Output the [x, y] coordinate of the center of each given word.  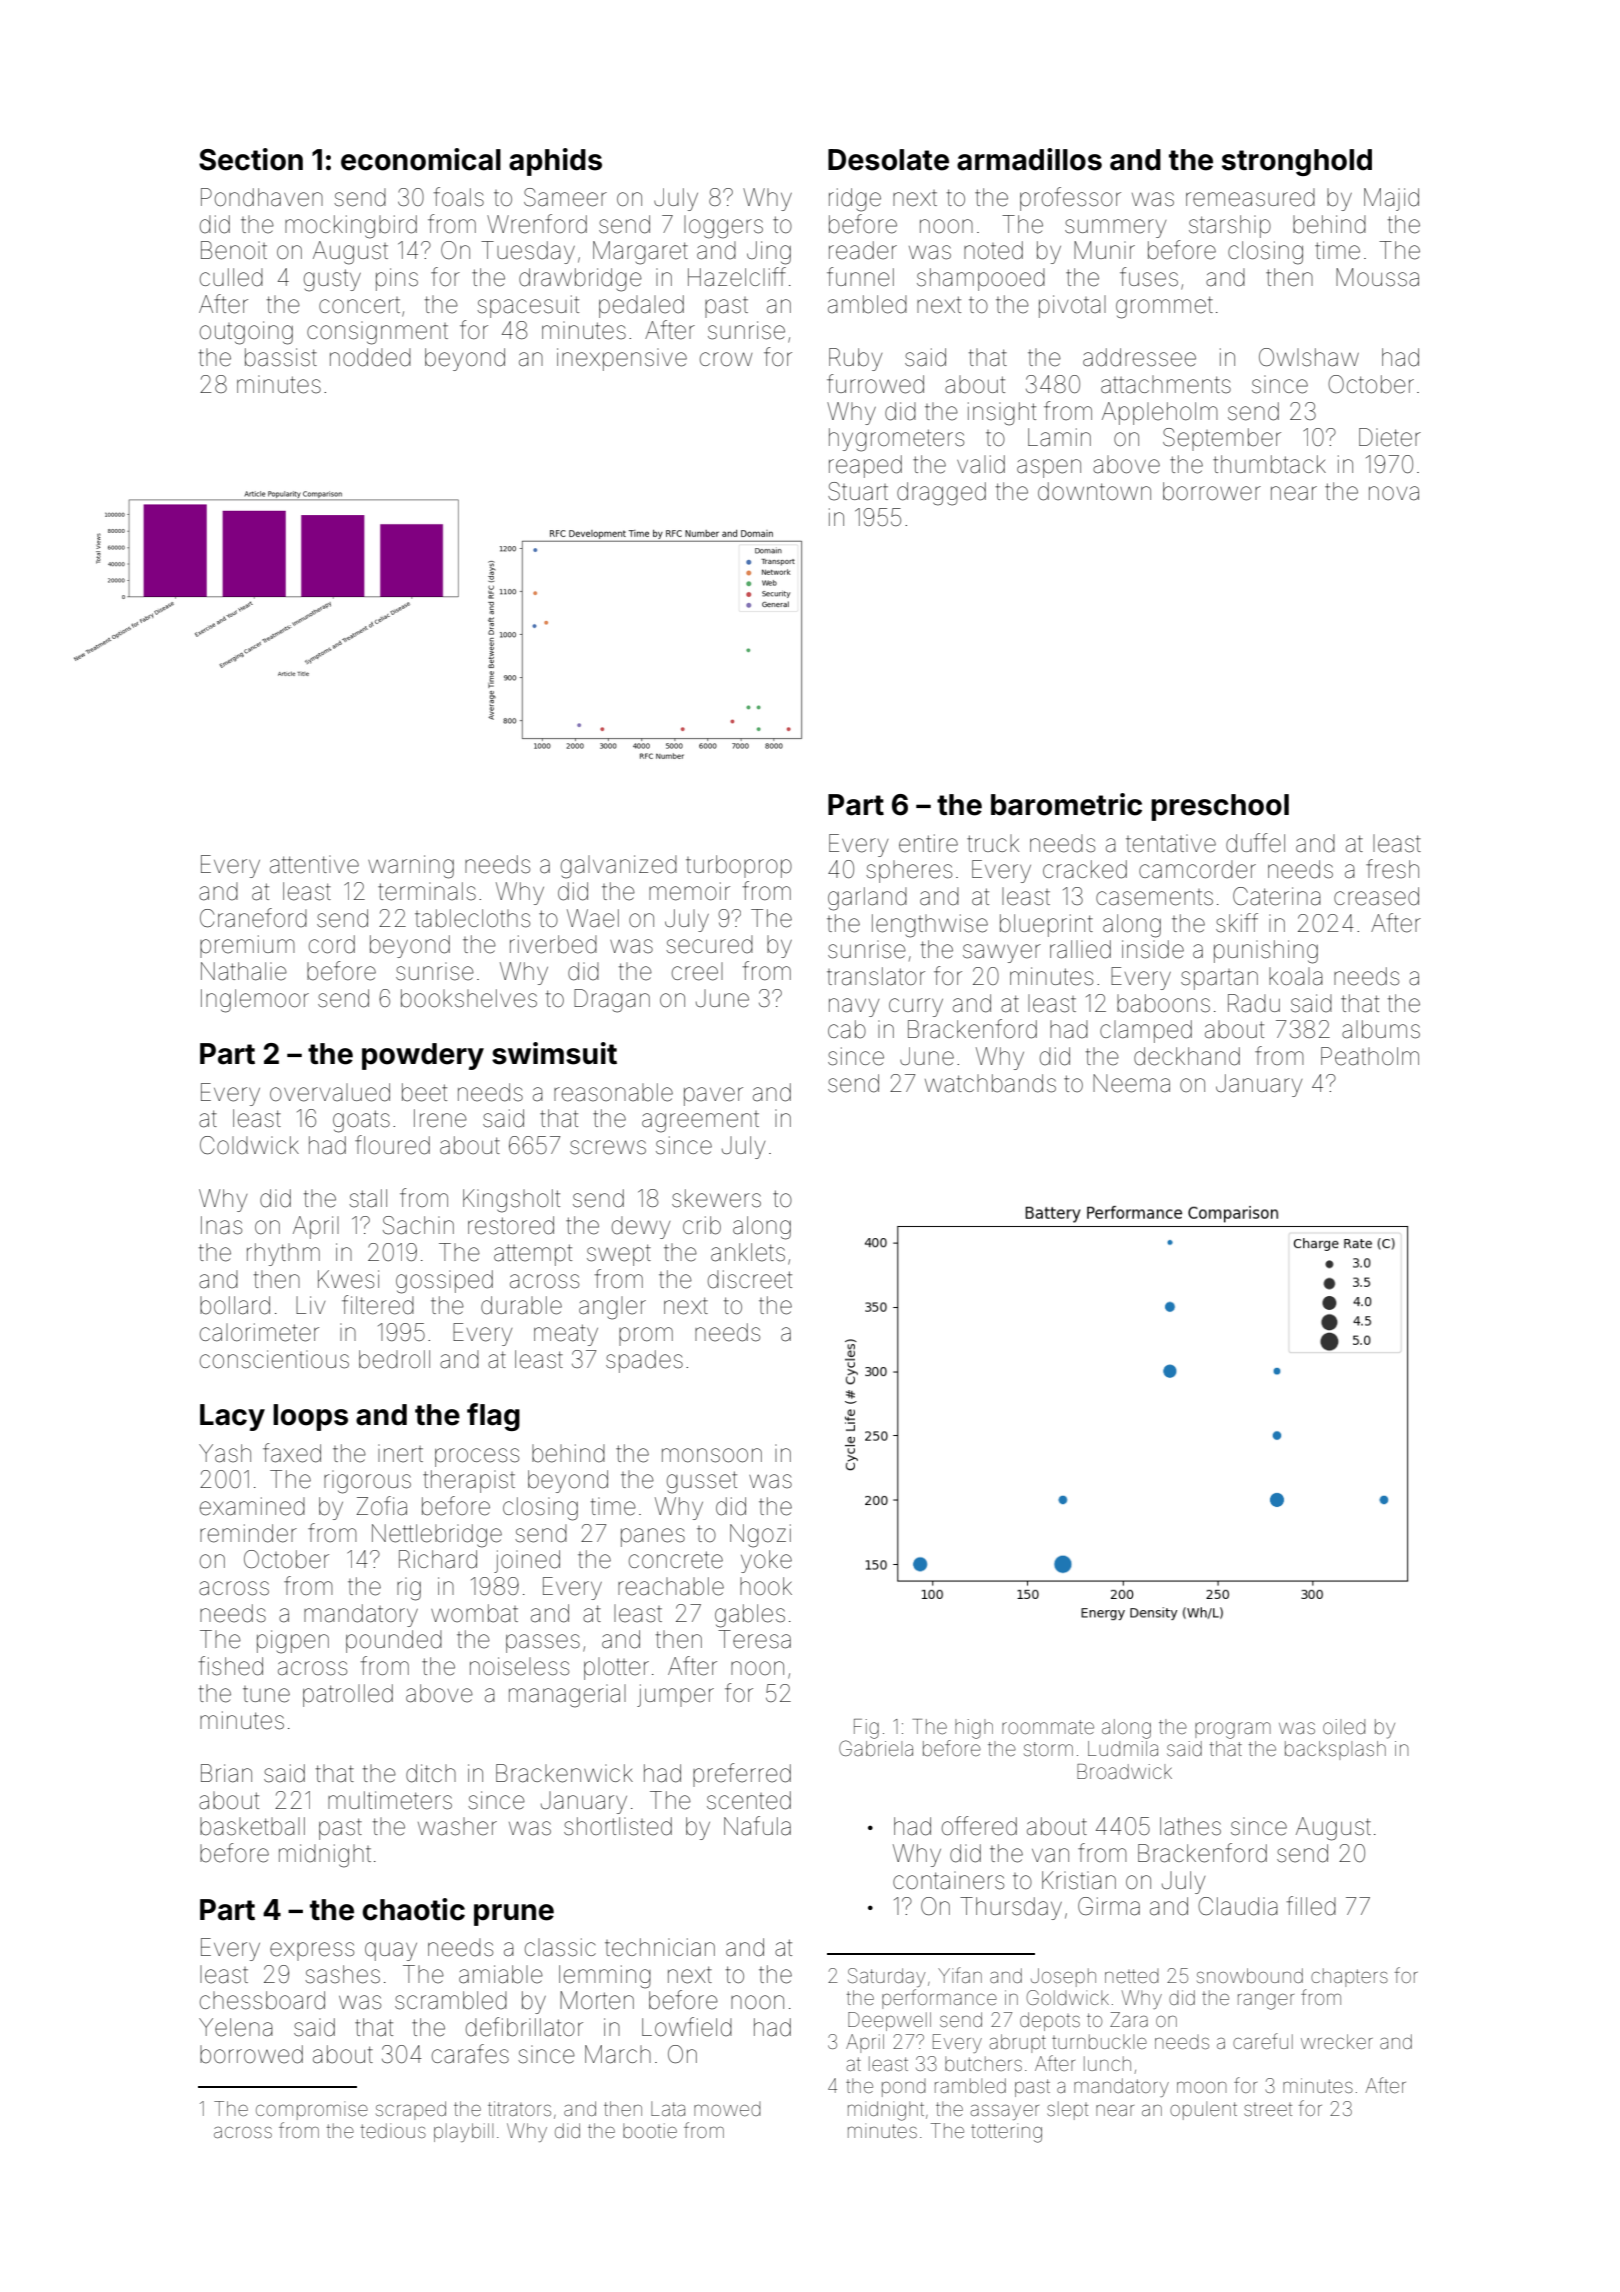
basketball [252, 1826]
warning [411, 867]
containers [948, 1880]
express [312, 1951]
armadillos [1029, 159]
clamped [1146, 1031]
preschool [1220, 807]
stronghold [1297, 162]
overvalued [330, 1092]
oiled [1344, 1726]
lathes [1190, 1826]
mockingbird [351, 227]
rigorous [367, 1482]
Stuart [858, 491]
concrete [676, 1560]
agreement [700, 1122]
